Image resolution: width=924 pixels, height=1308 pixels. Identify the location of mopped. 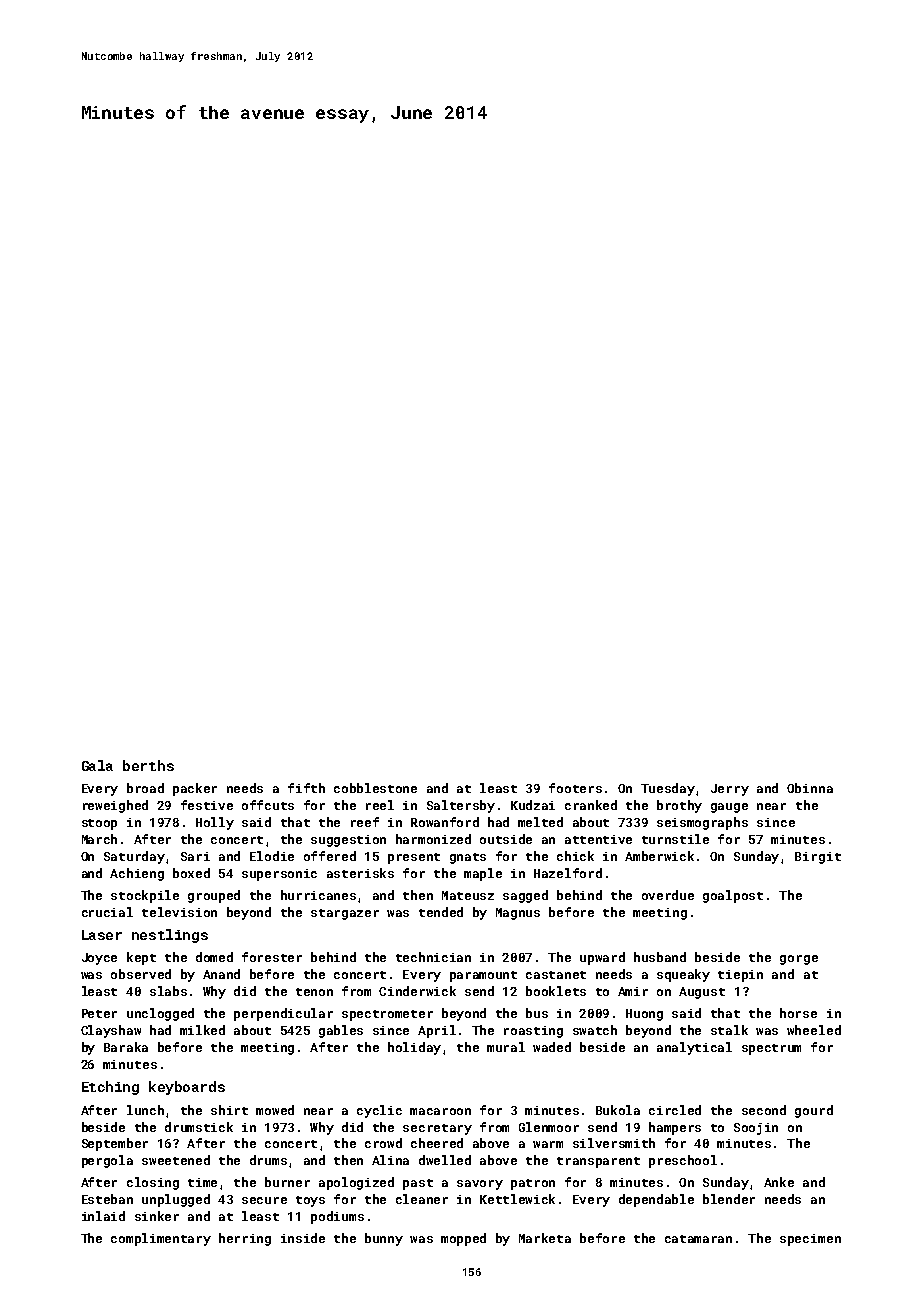
(463, 1239).
